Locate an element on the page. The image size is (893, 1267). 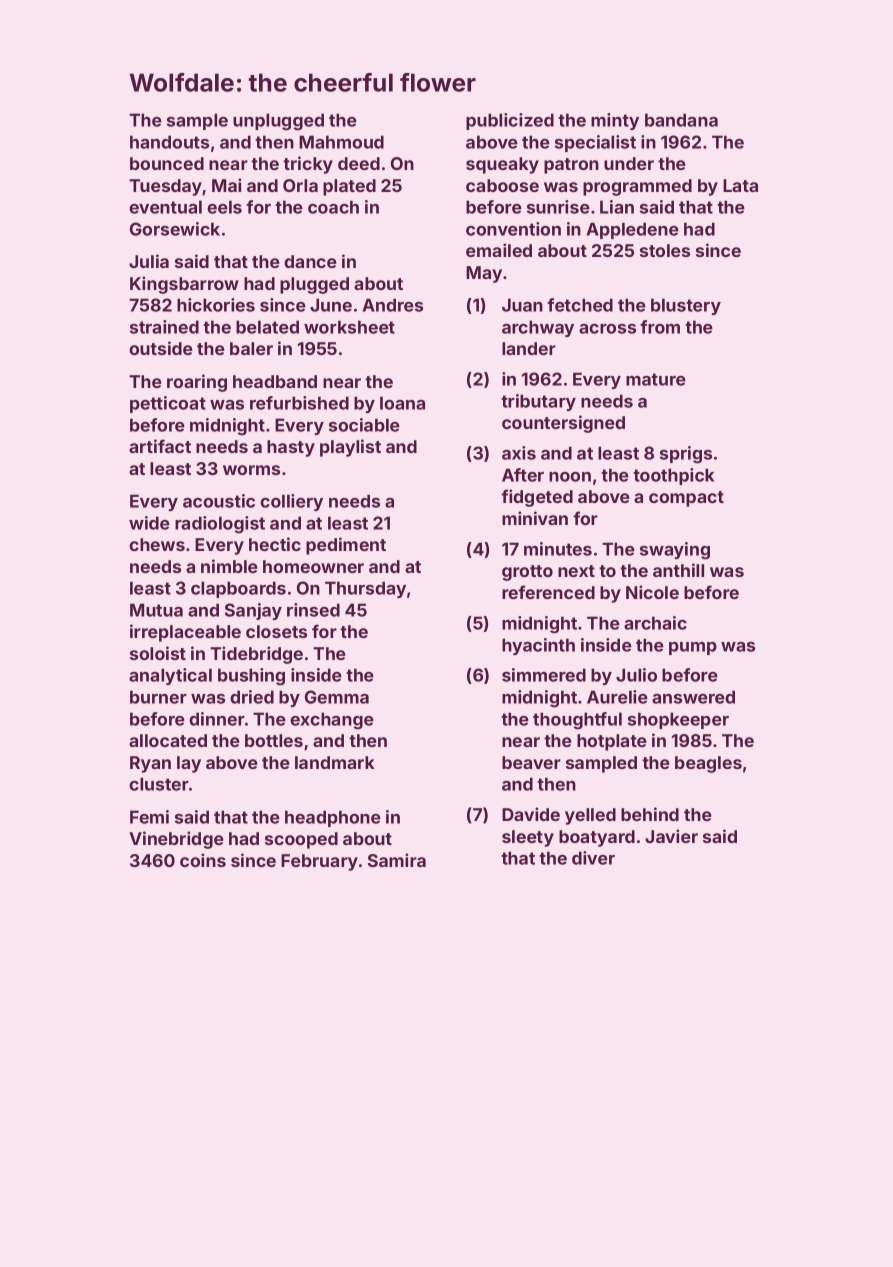
publicized is located at coordinates (510, 121).
